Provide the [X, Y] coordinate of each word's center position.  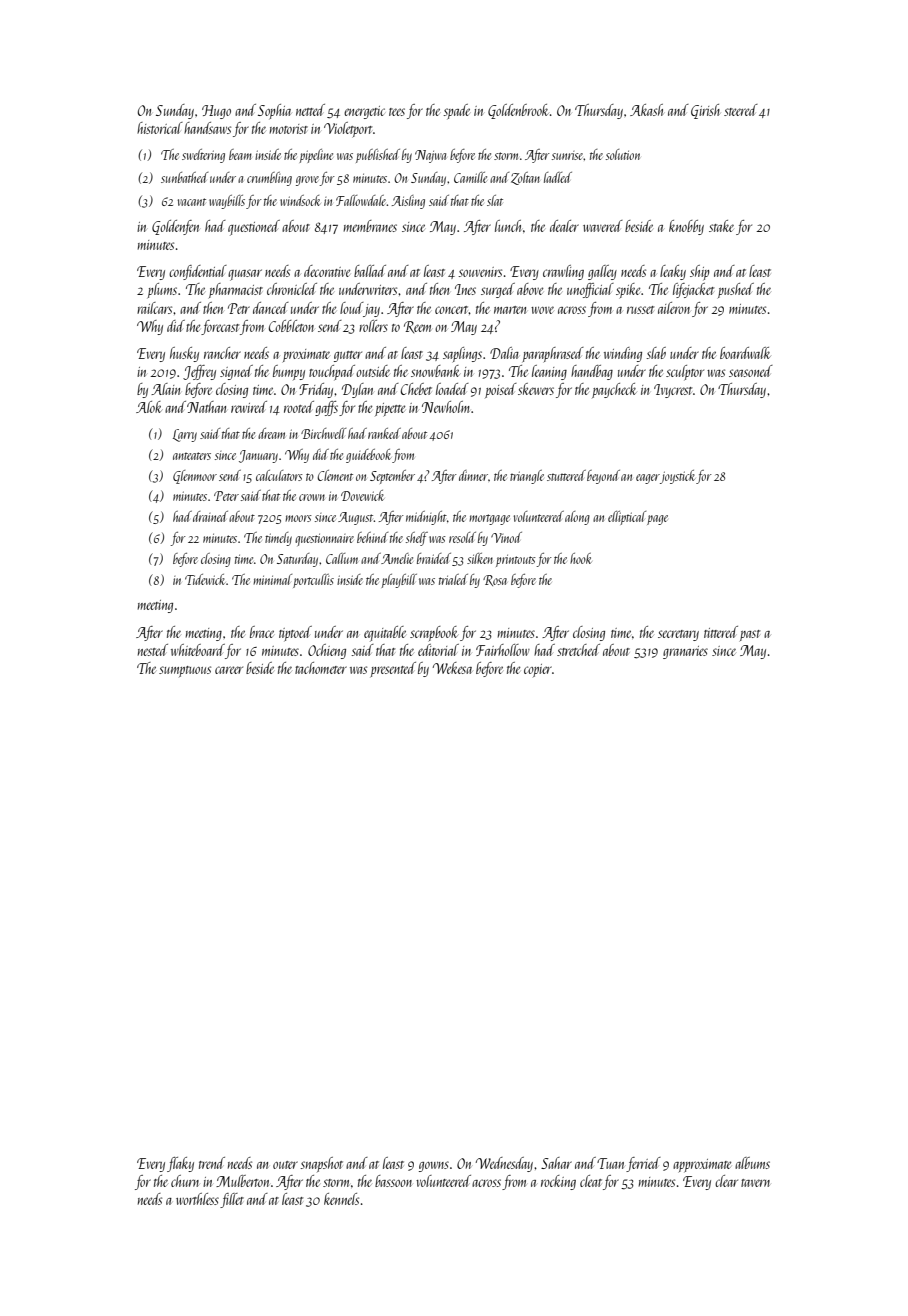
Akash [646, 110]
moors [298, 518]
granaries [685, 652]
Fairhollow [503, 650]
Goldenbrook [518, 111]
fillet [232, 1200]
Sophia [274, 111]
